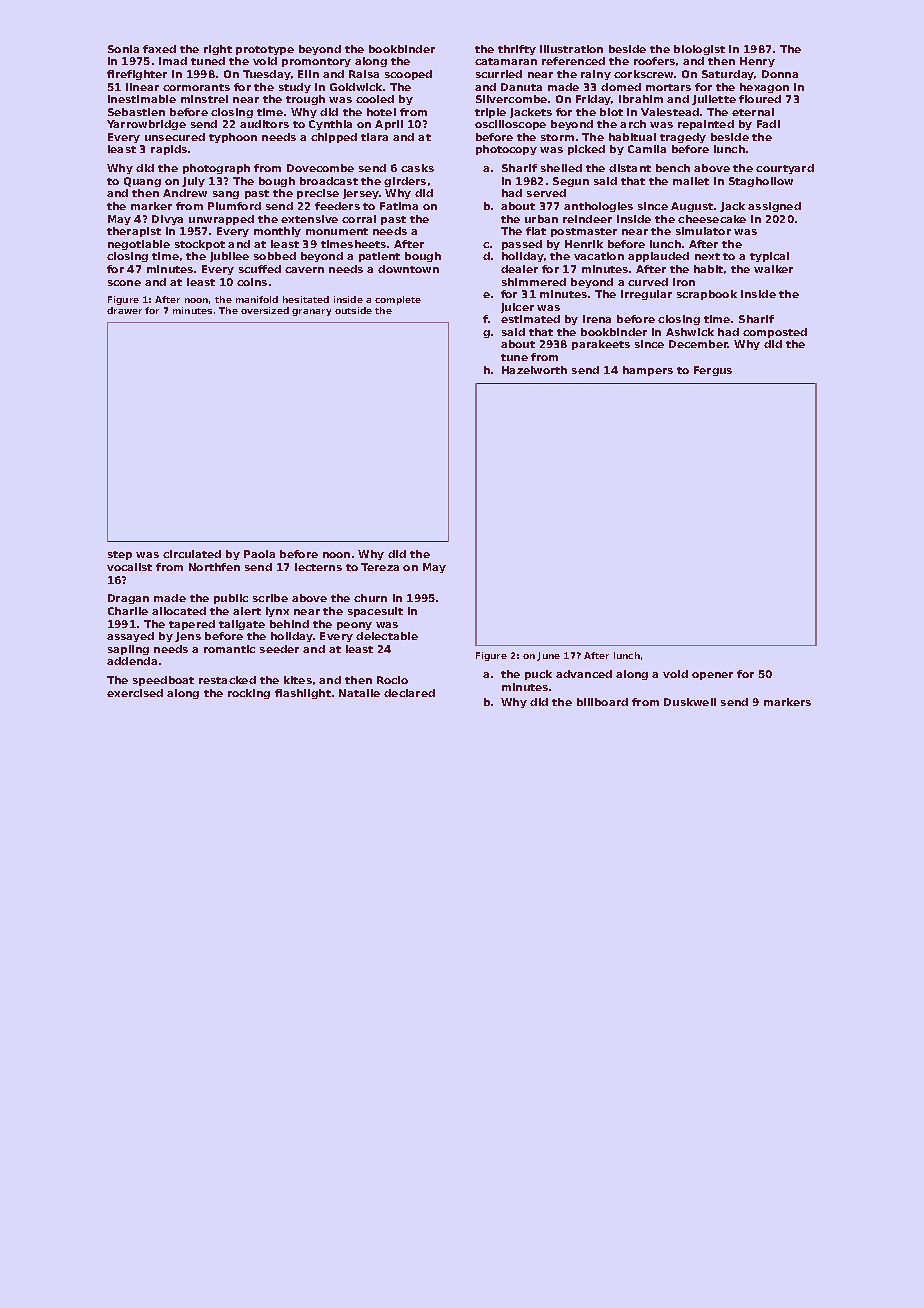 The height and width of the screenshot is (1308, 924). I want to click on Paola, so click(259, 554).
